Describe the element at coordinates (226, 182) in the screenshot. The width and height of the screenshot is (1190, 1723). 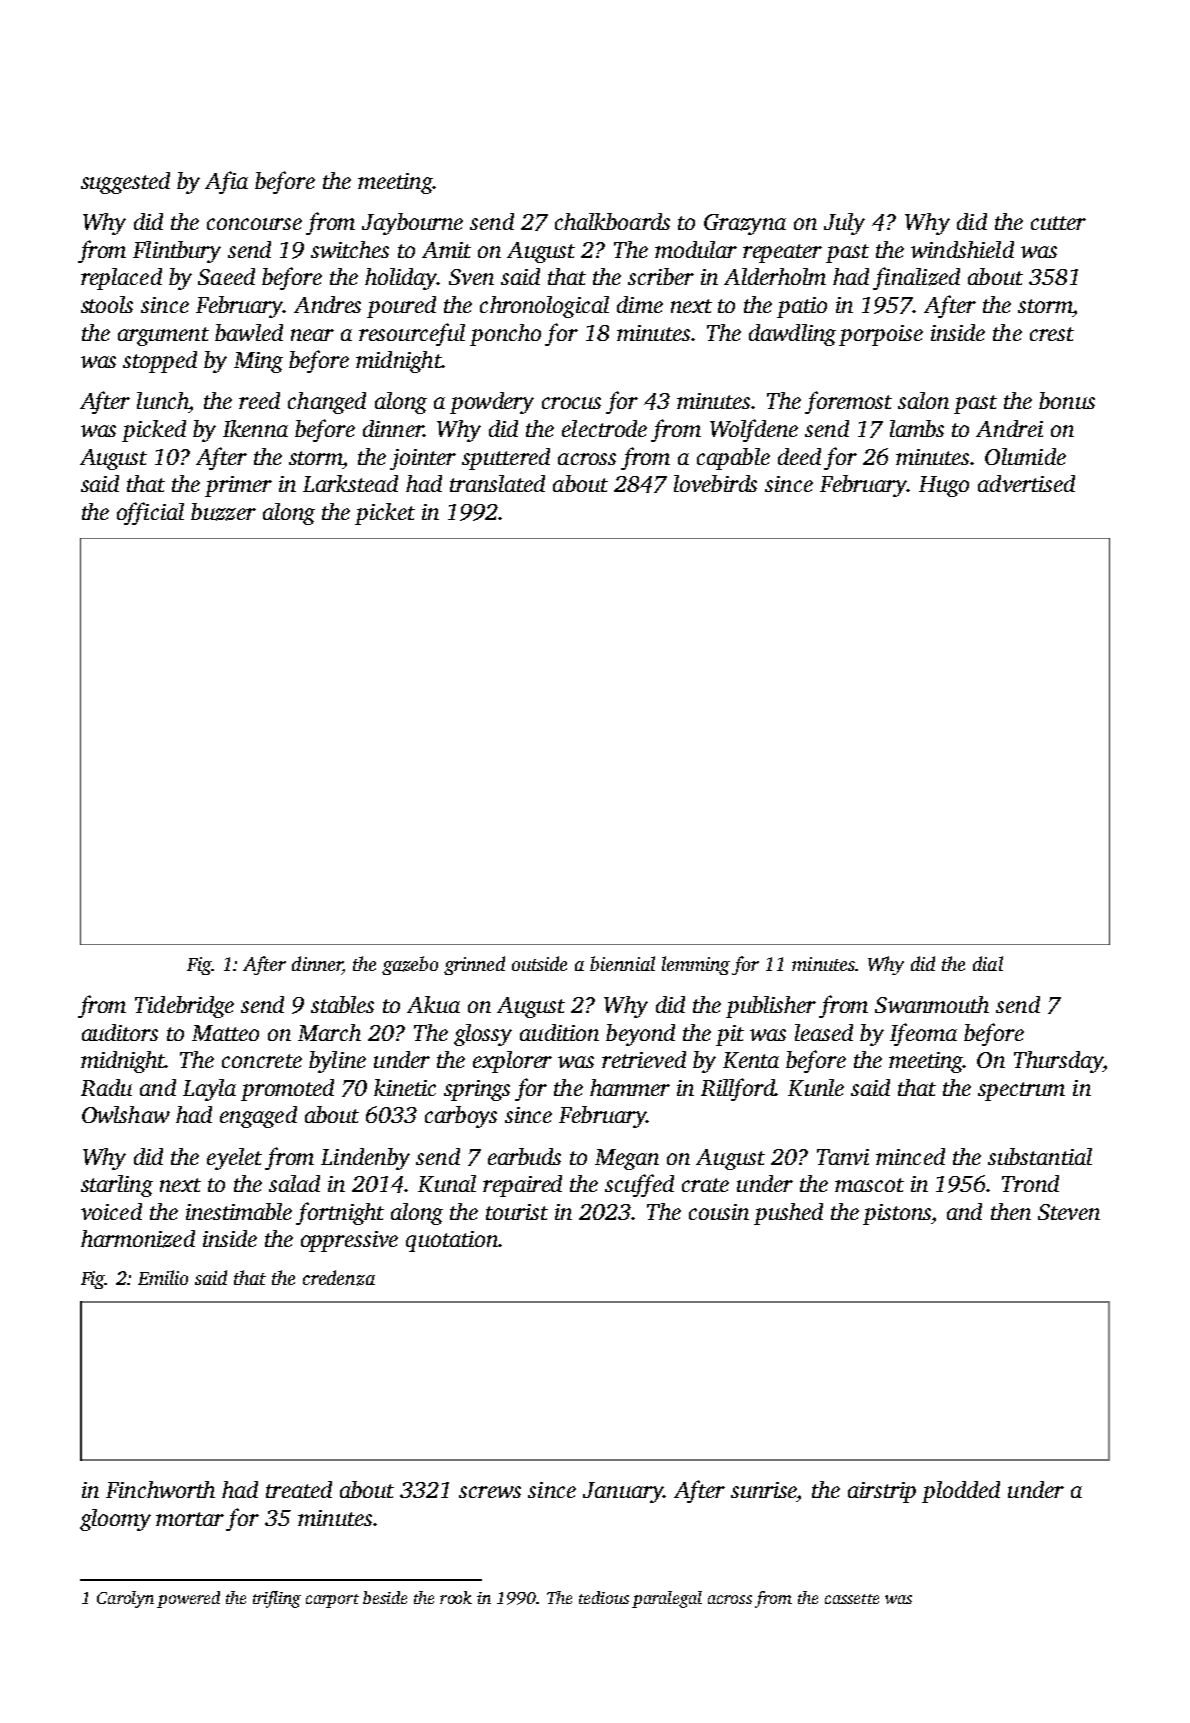
I see `Afia` at that location.
